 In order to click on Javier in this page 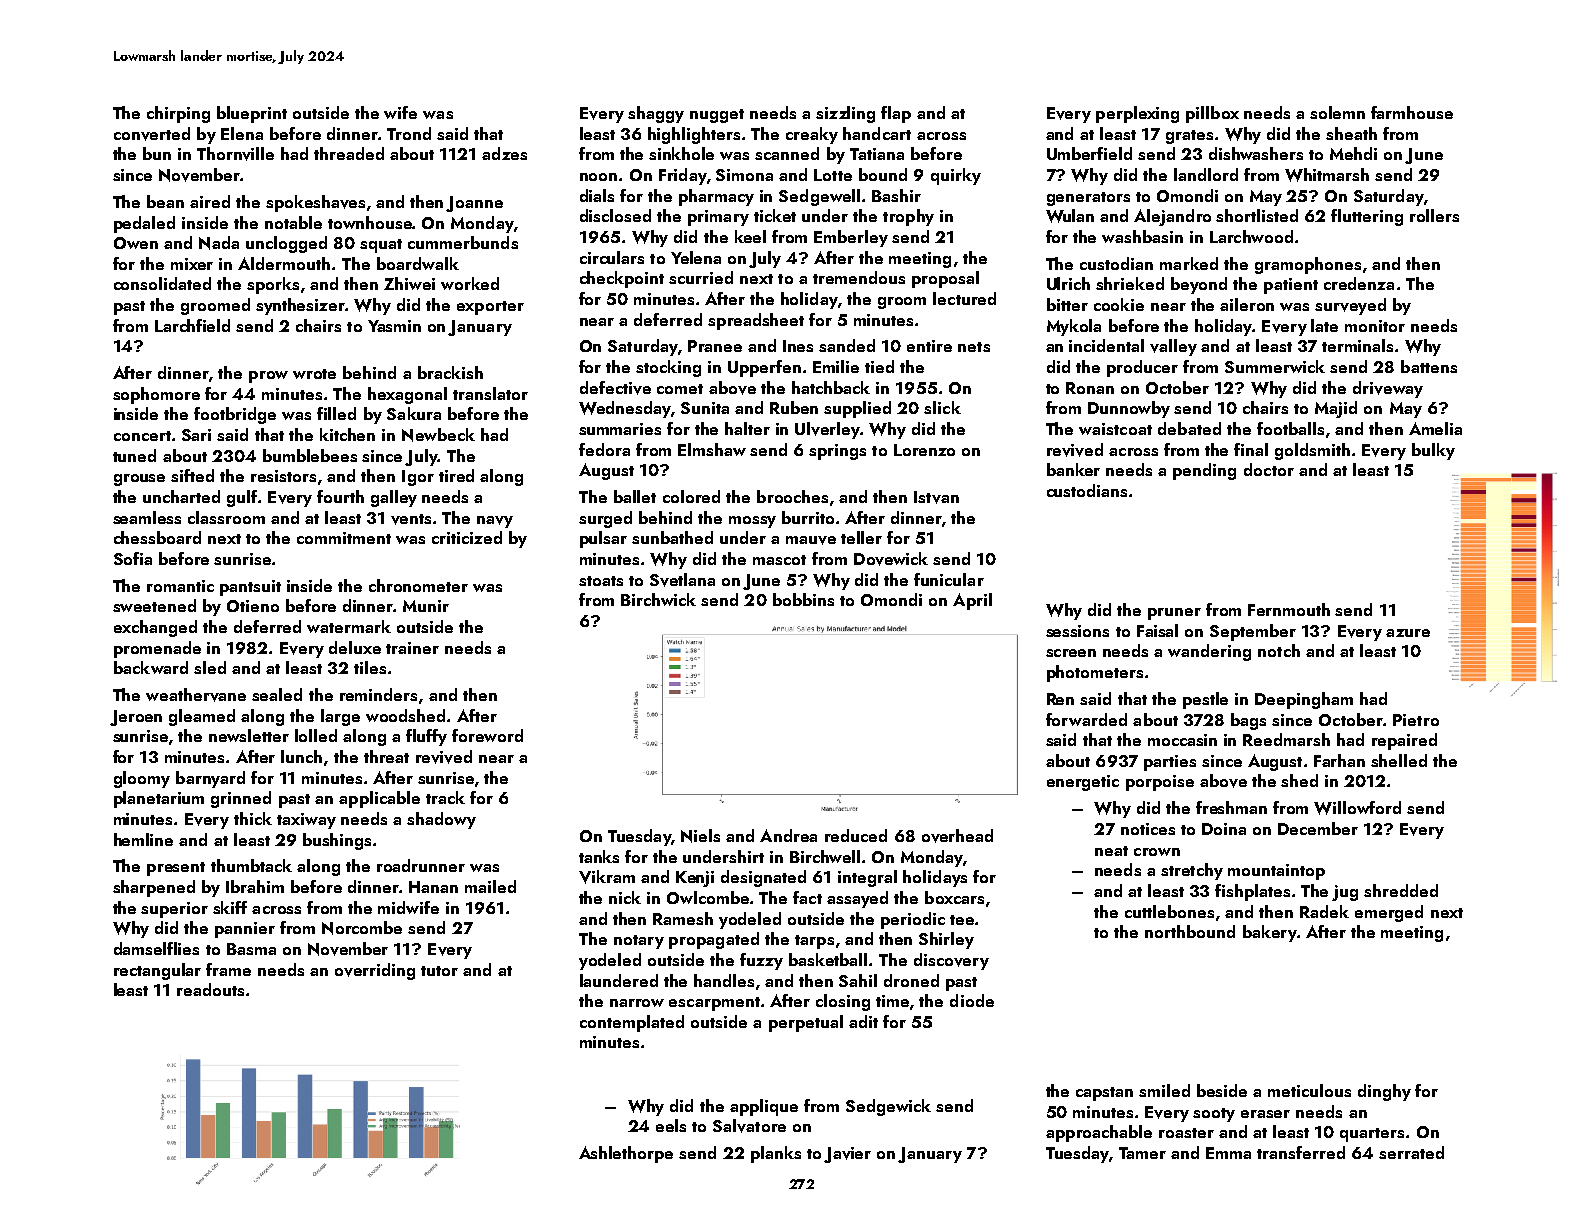, I will do `click(847, 1155)`.
